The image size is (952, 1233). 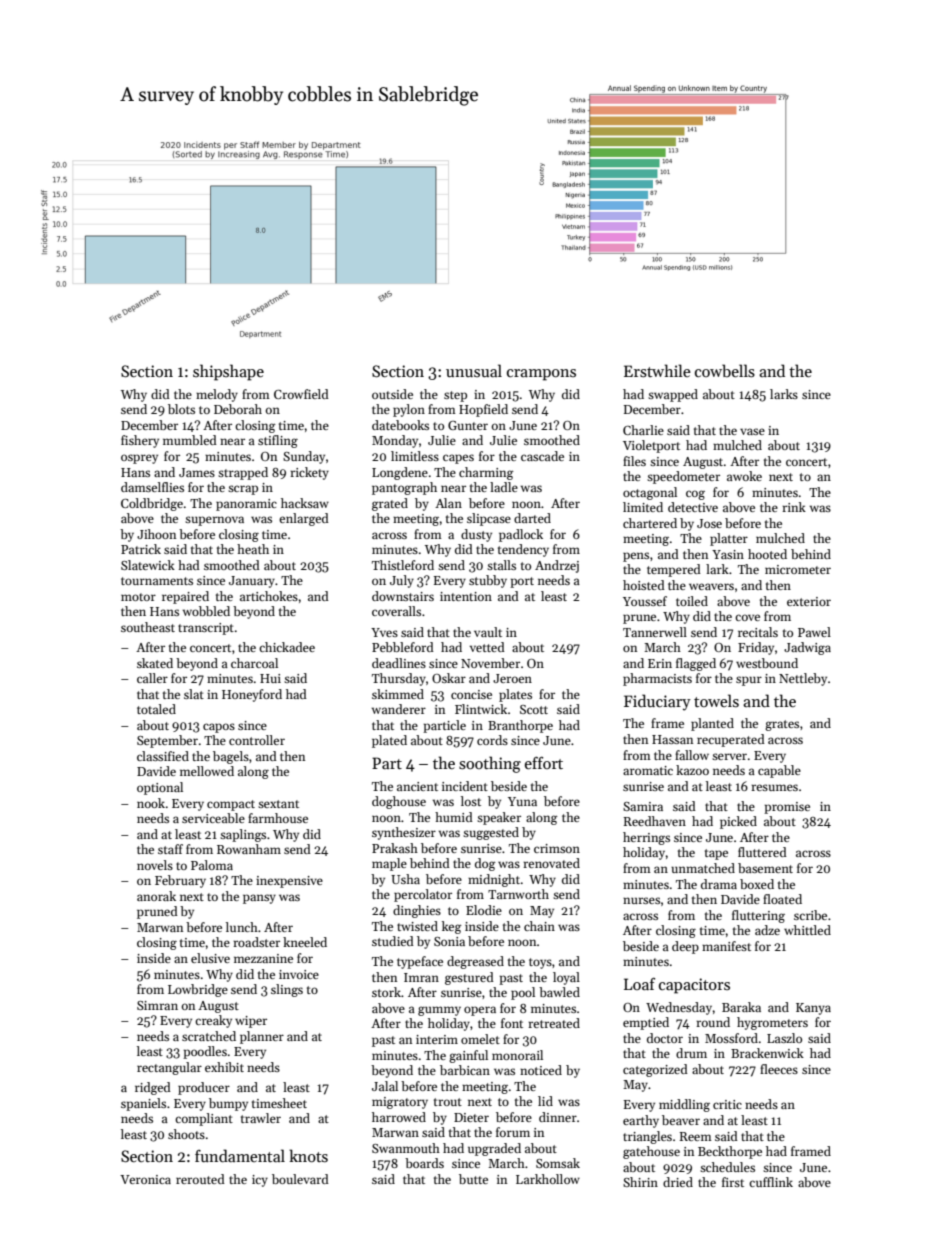 I want to click on grates, so click(x=782, y=725).
